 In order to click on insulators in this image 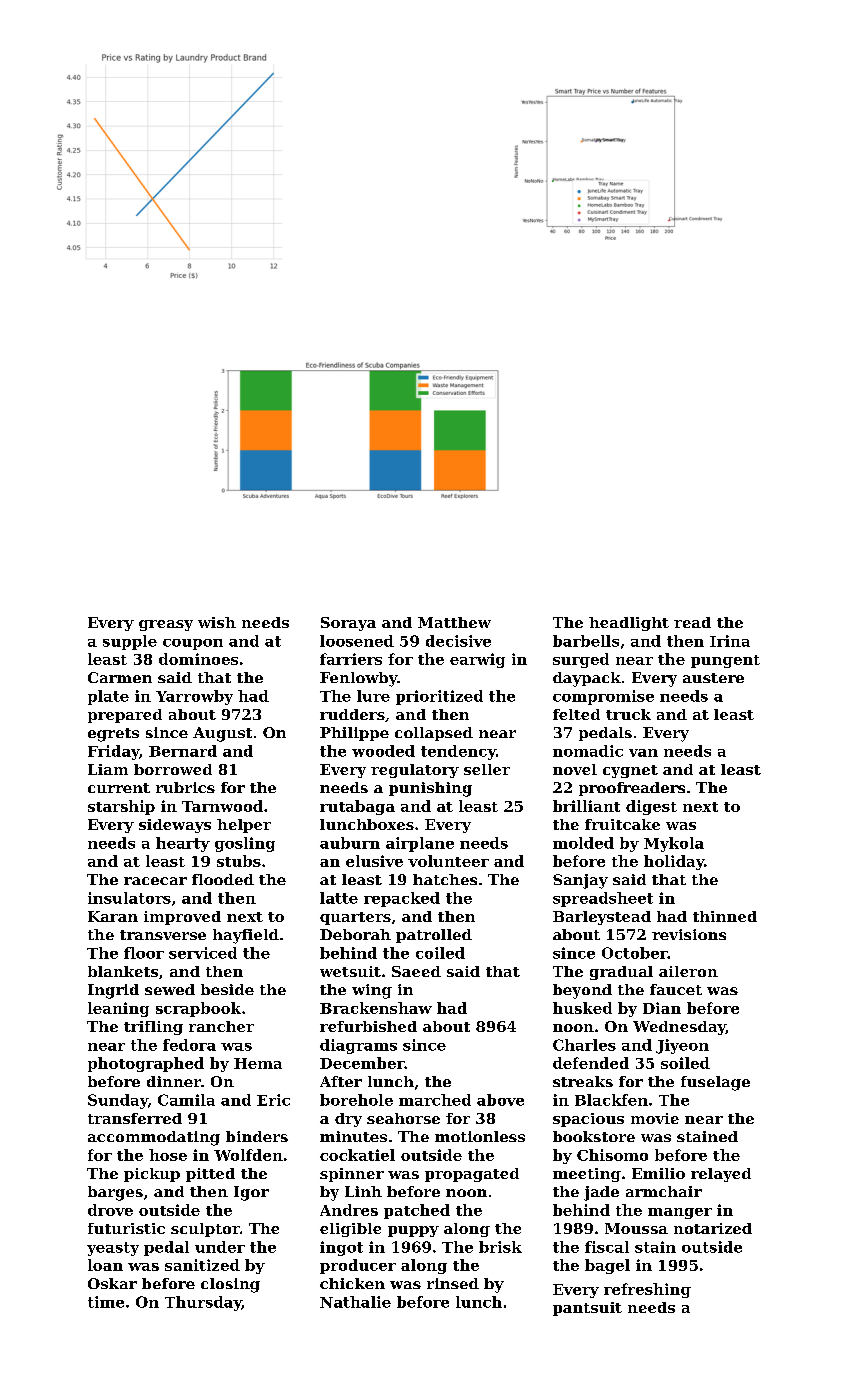, I will do `click(129, 898)`.
